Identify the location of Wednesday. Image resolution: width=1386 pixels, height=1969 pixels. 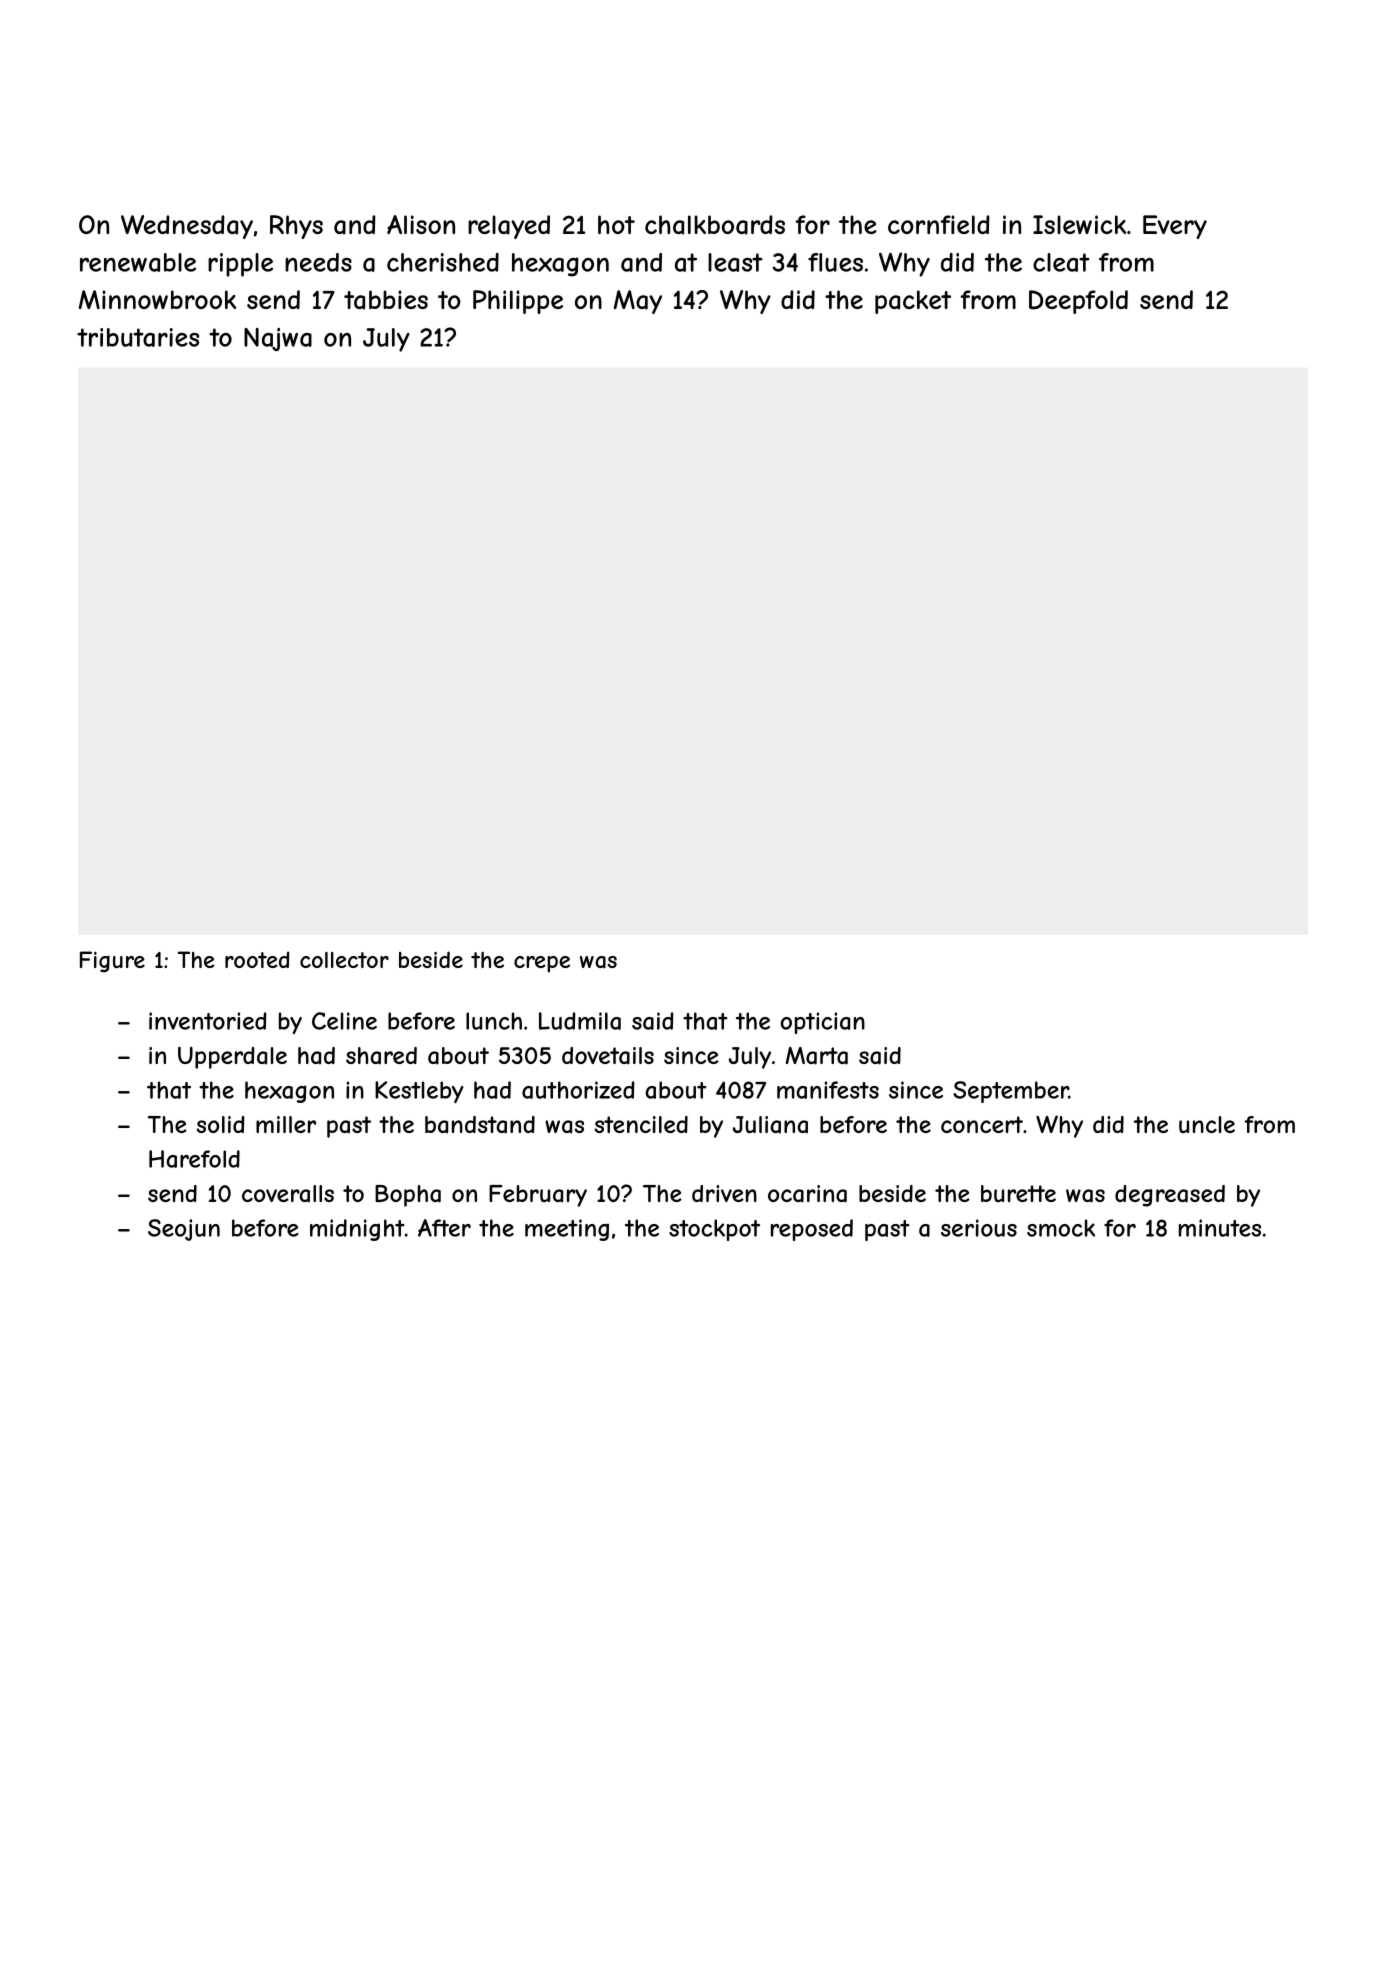
(187, 227).
